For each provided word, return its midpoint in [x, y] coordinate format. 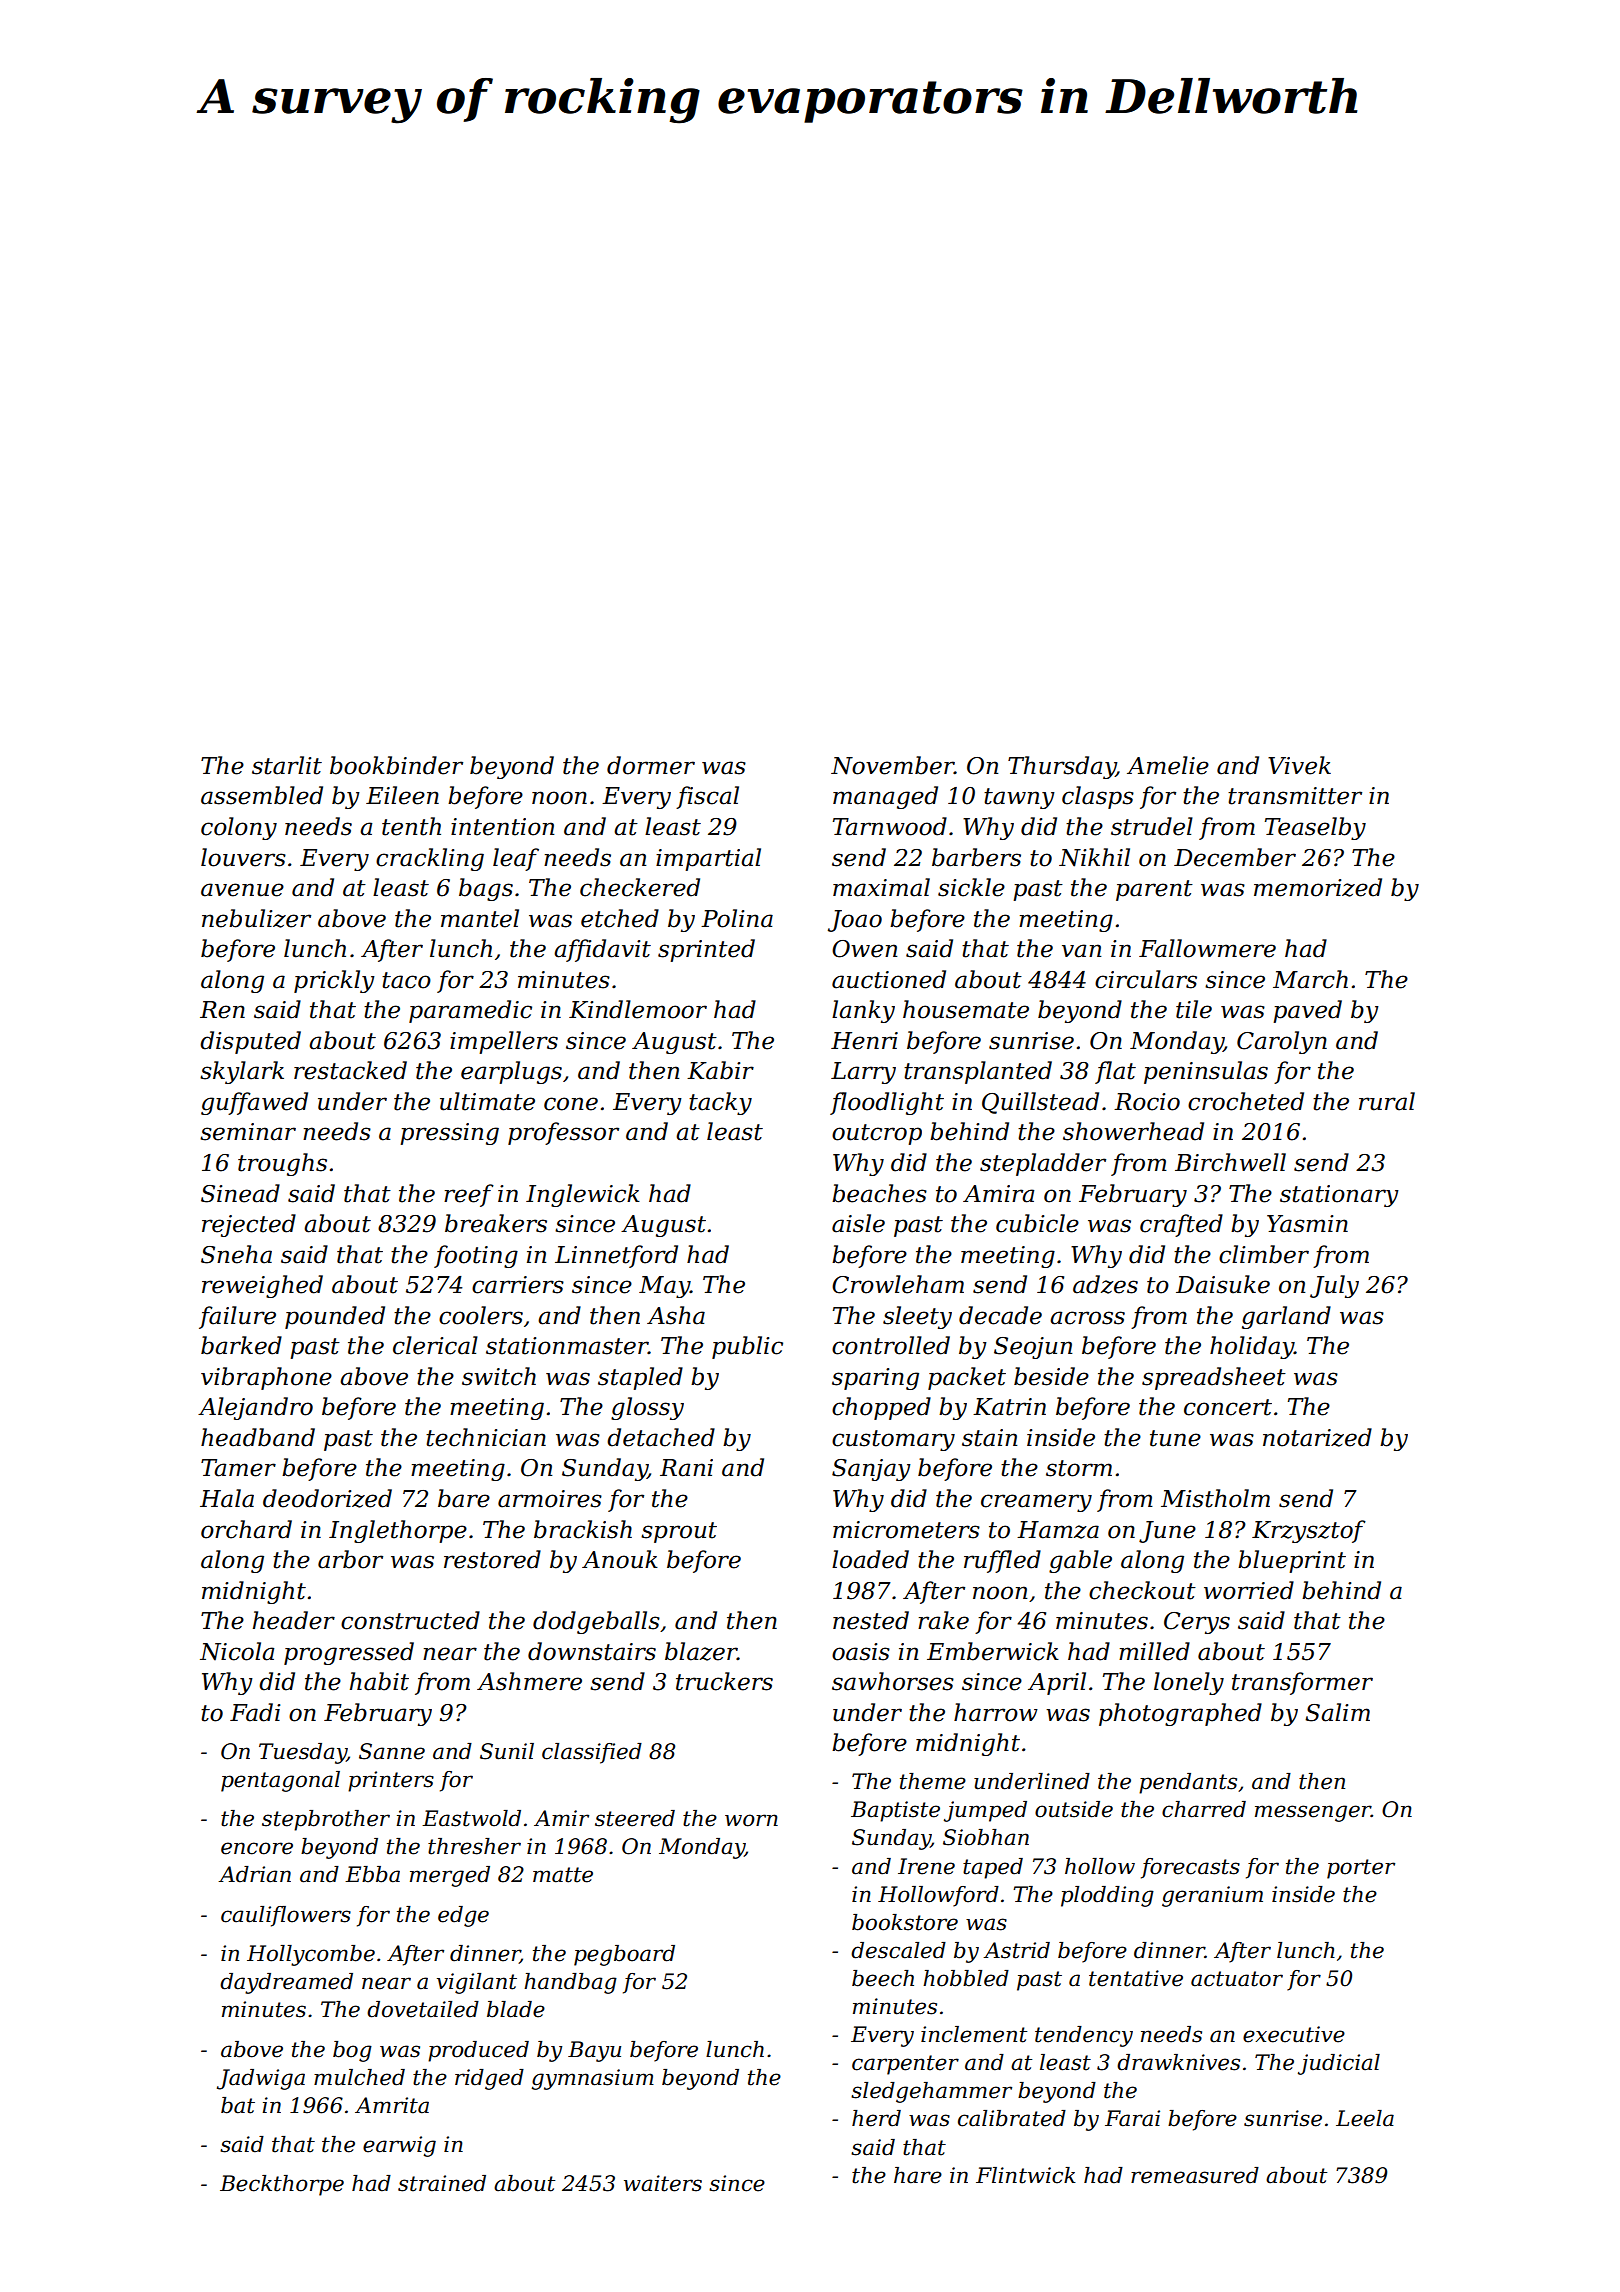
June [1167, 1532]
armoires [550, 1499]
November [892, 765]
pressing [449, 1134]
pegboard [624, 1955]
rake [943, 1620]
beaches [879, 1193]
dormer [651, 765]
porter [1361, 1869]
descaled [898, 1950]
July [1334, 1286]
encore [257, 1848]
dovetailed [423, 2009]
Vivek [1299, 765]
